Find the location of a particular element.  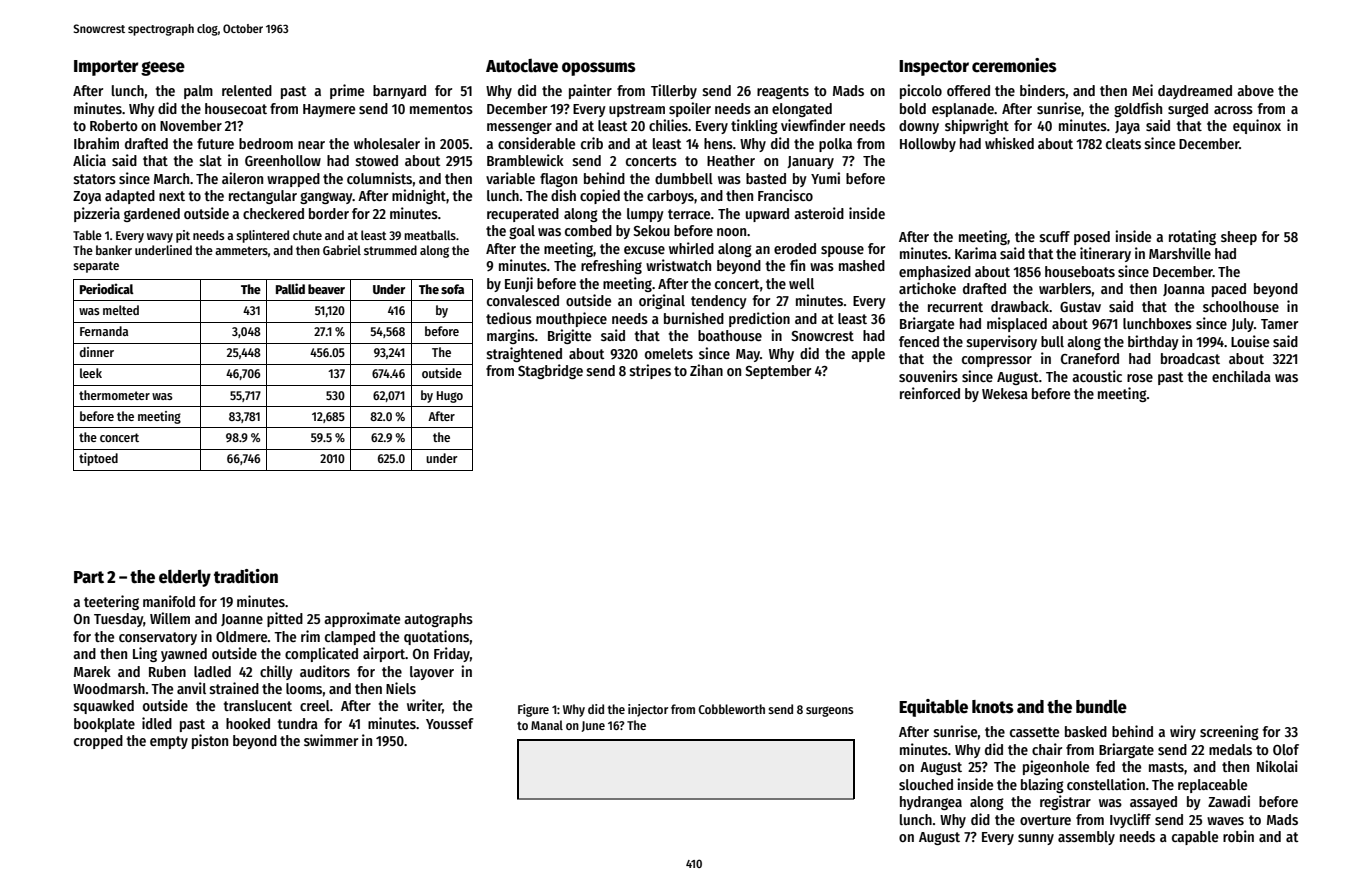

piston is located at coordinates (210, 741).
